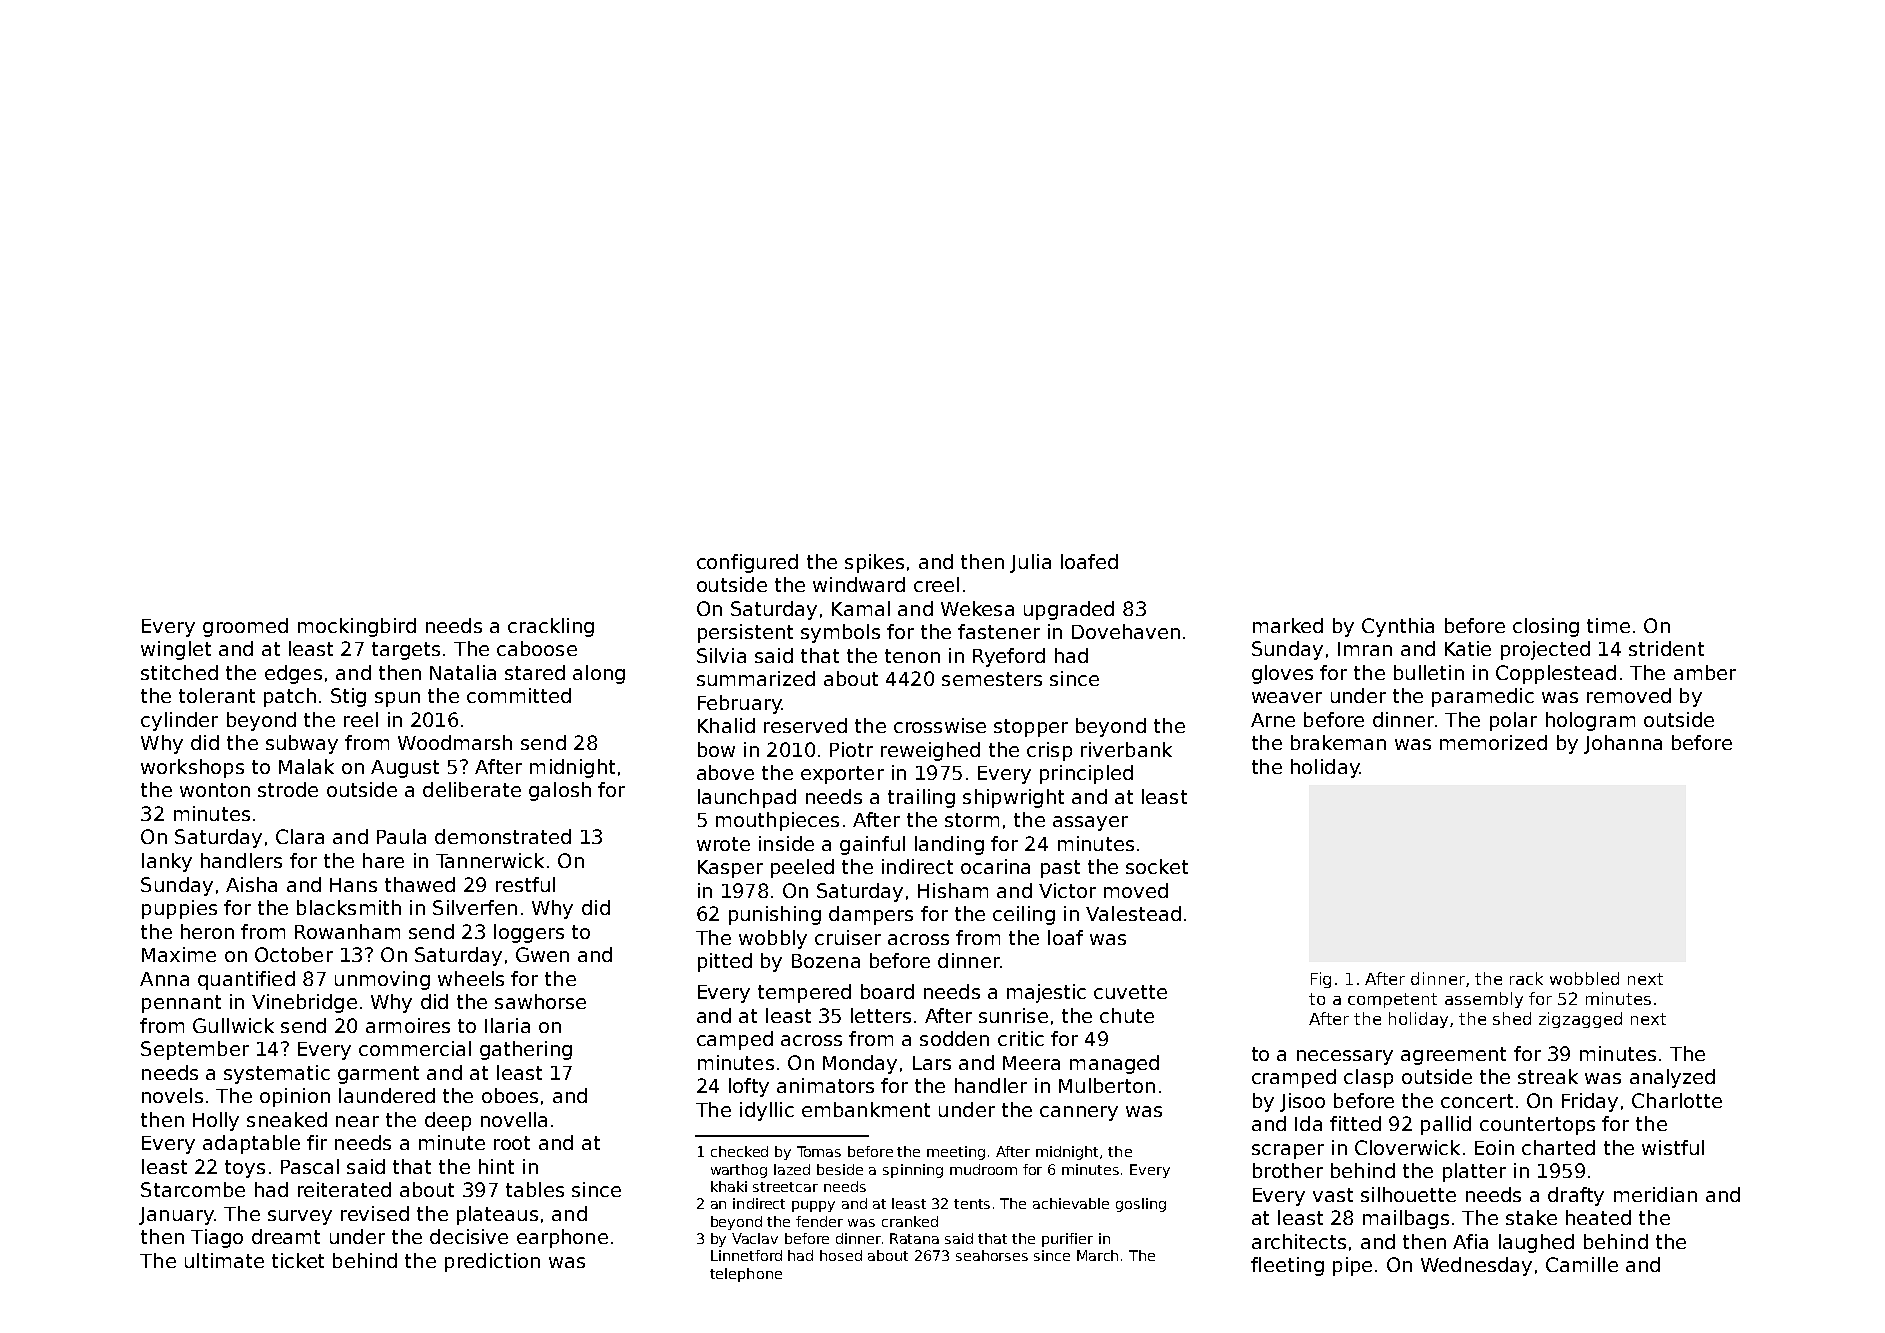 This image has height=1333, width=1885. What do you see at coordinates (300, 836) in the image?
I see `Clara` at bounding box center [300, 836].
